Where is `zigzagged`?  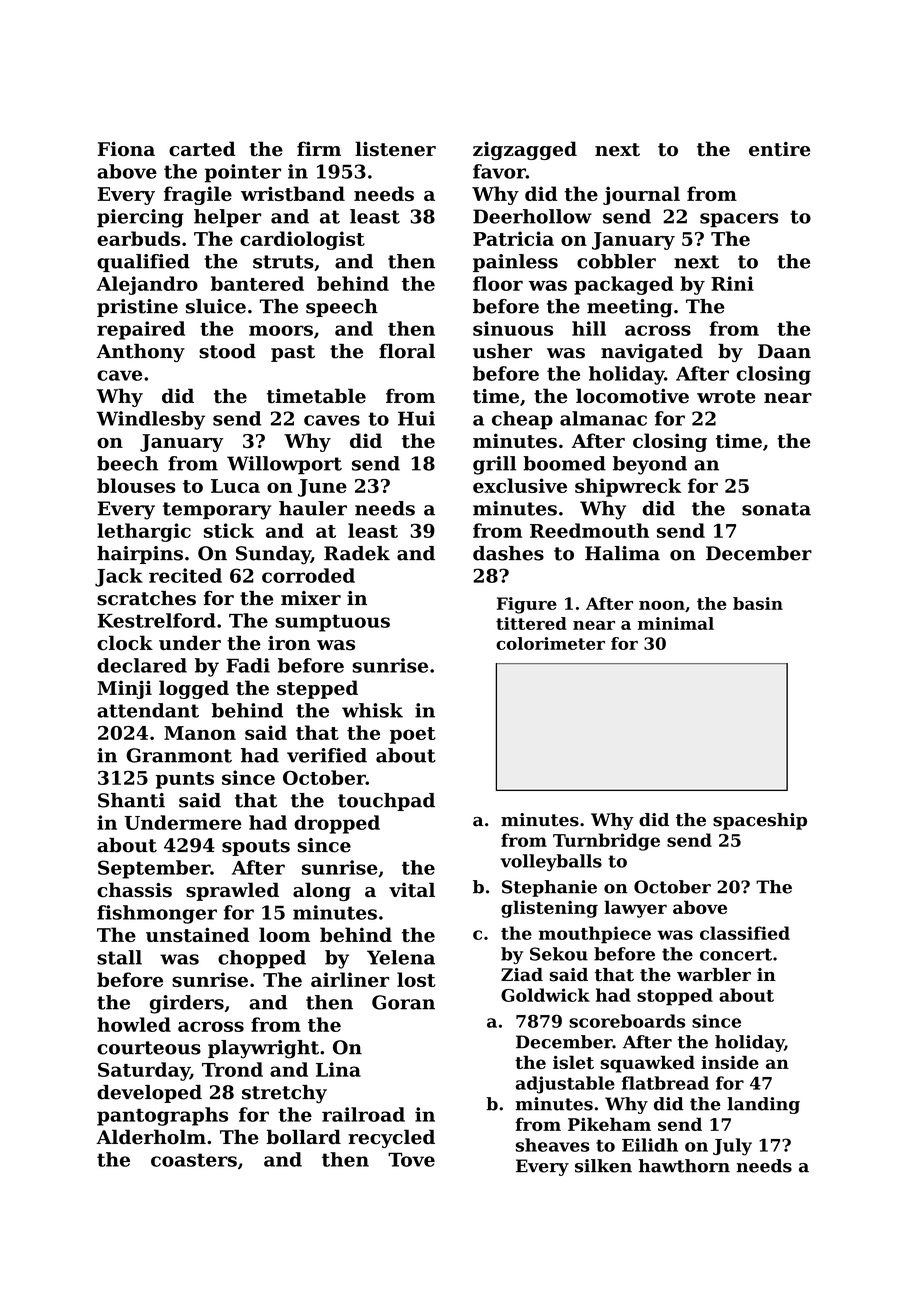 zigzagged is located at coordinates (525, 150).
